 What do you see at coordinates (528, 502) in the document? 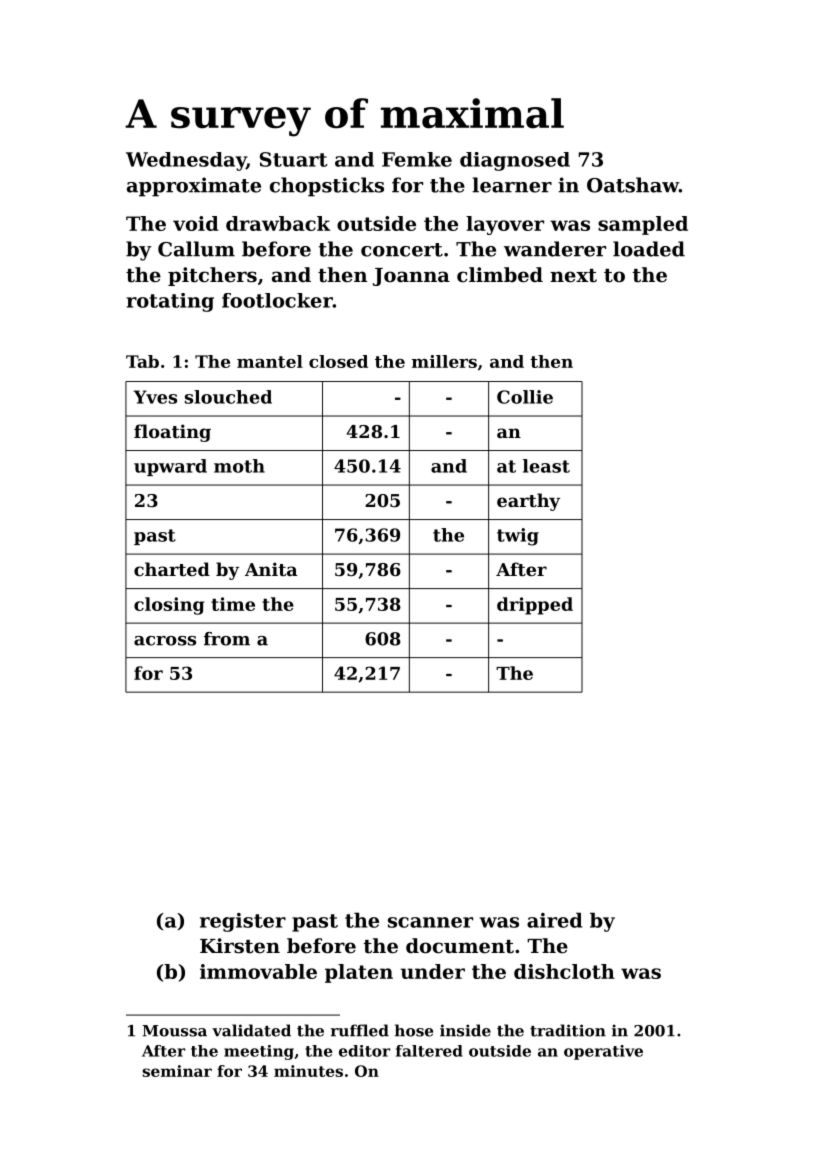
I see `earthy` at bounding box center [528, 502].
